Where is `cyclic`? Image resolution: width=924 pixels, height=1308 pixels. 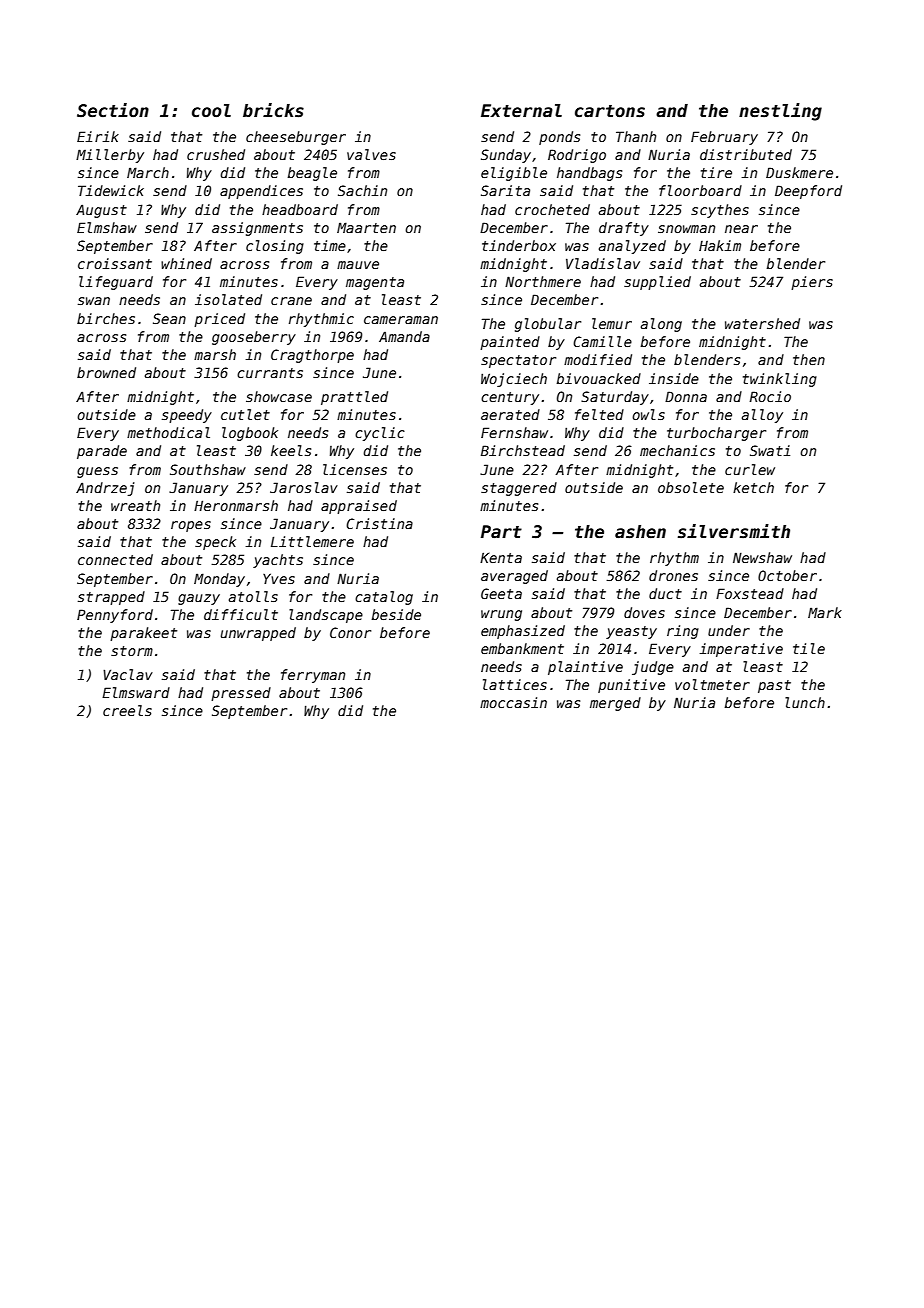 cyclic is located at coordinates (380, 434).
